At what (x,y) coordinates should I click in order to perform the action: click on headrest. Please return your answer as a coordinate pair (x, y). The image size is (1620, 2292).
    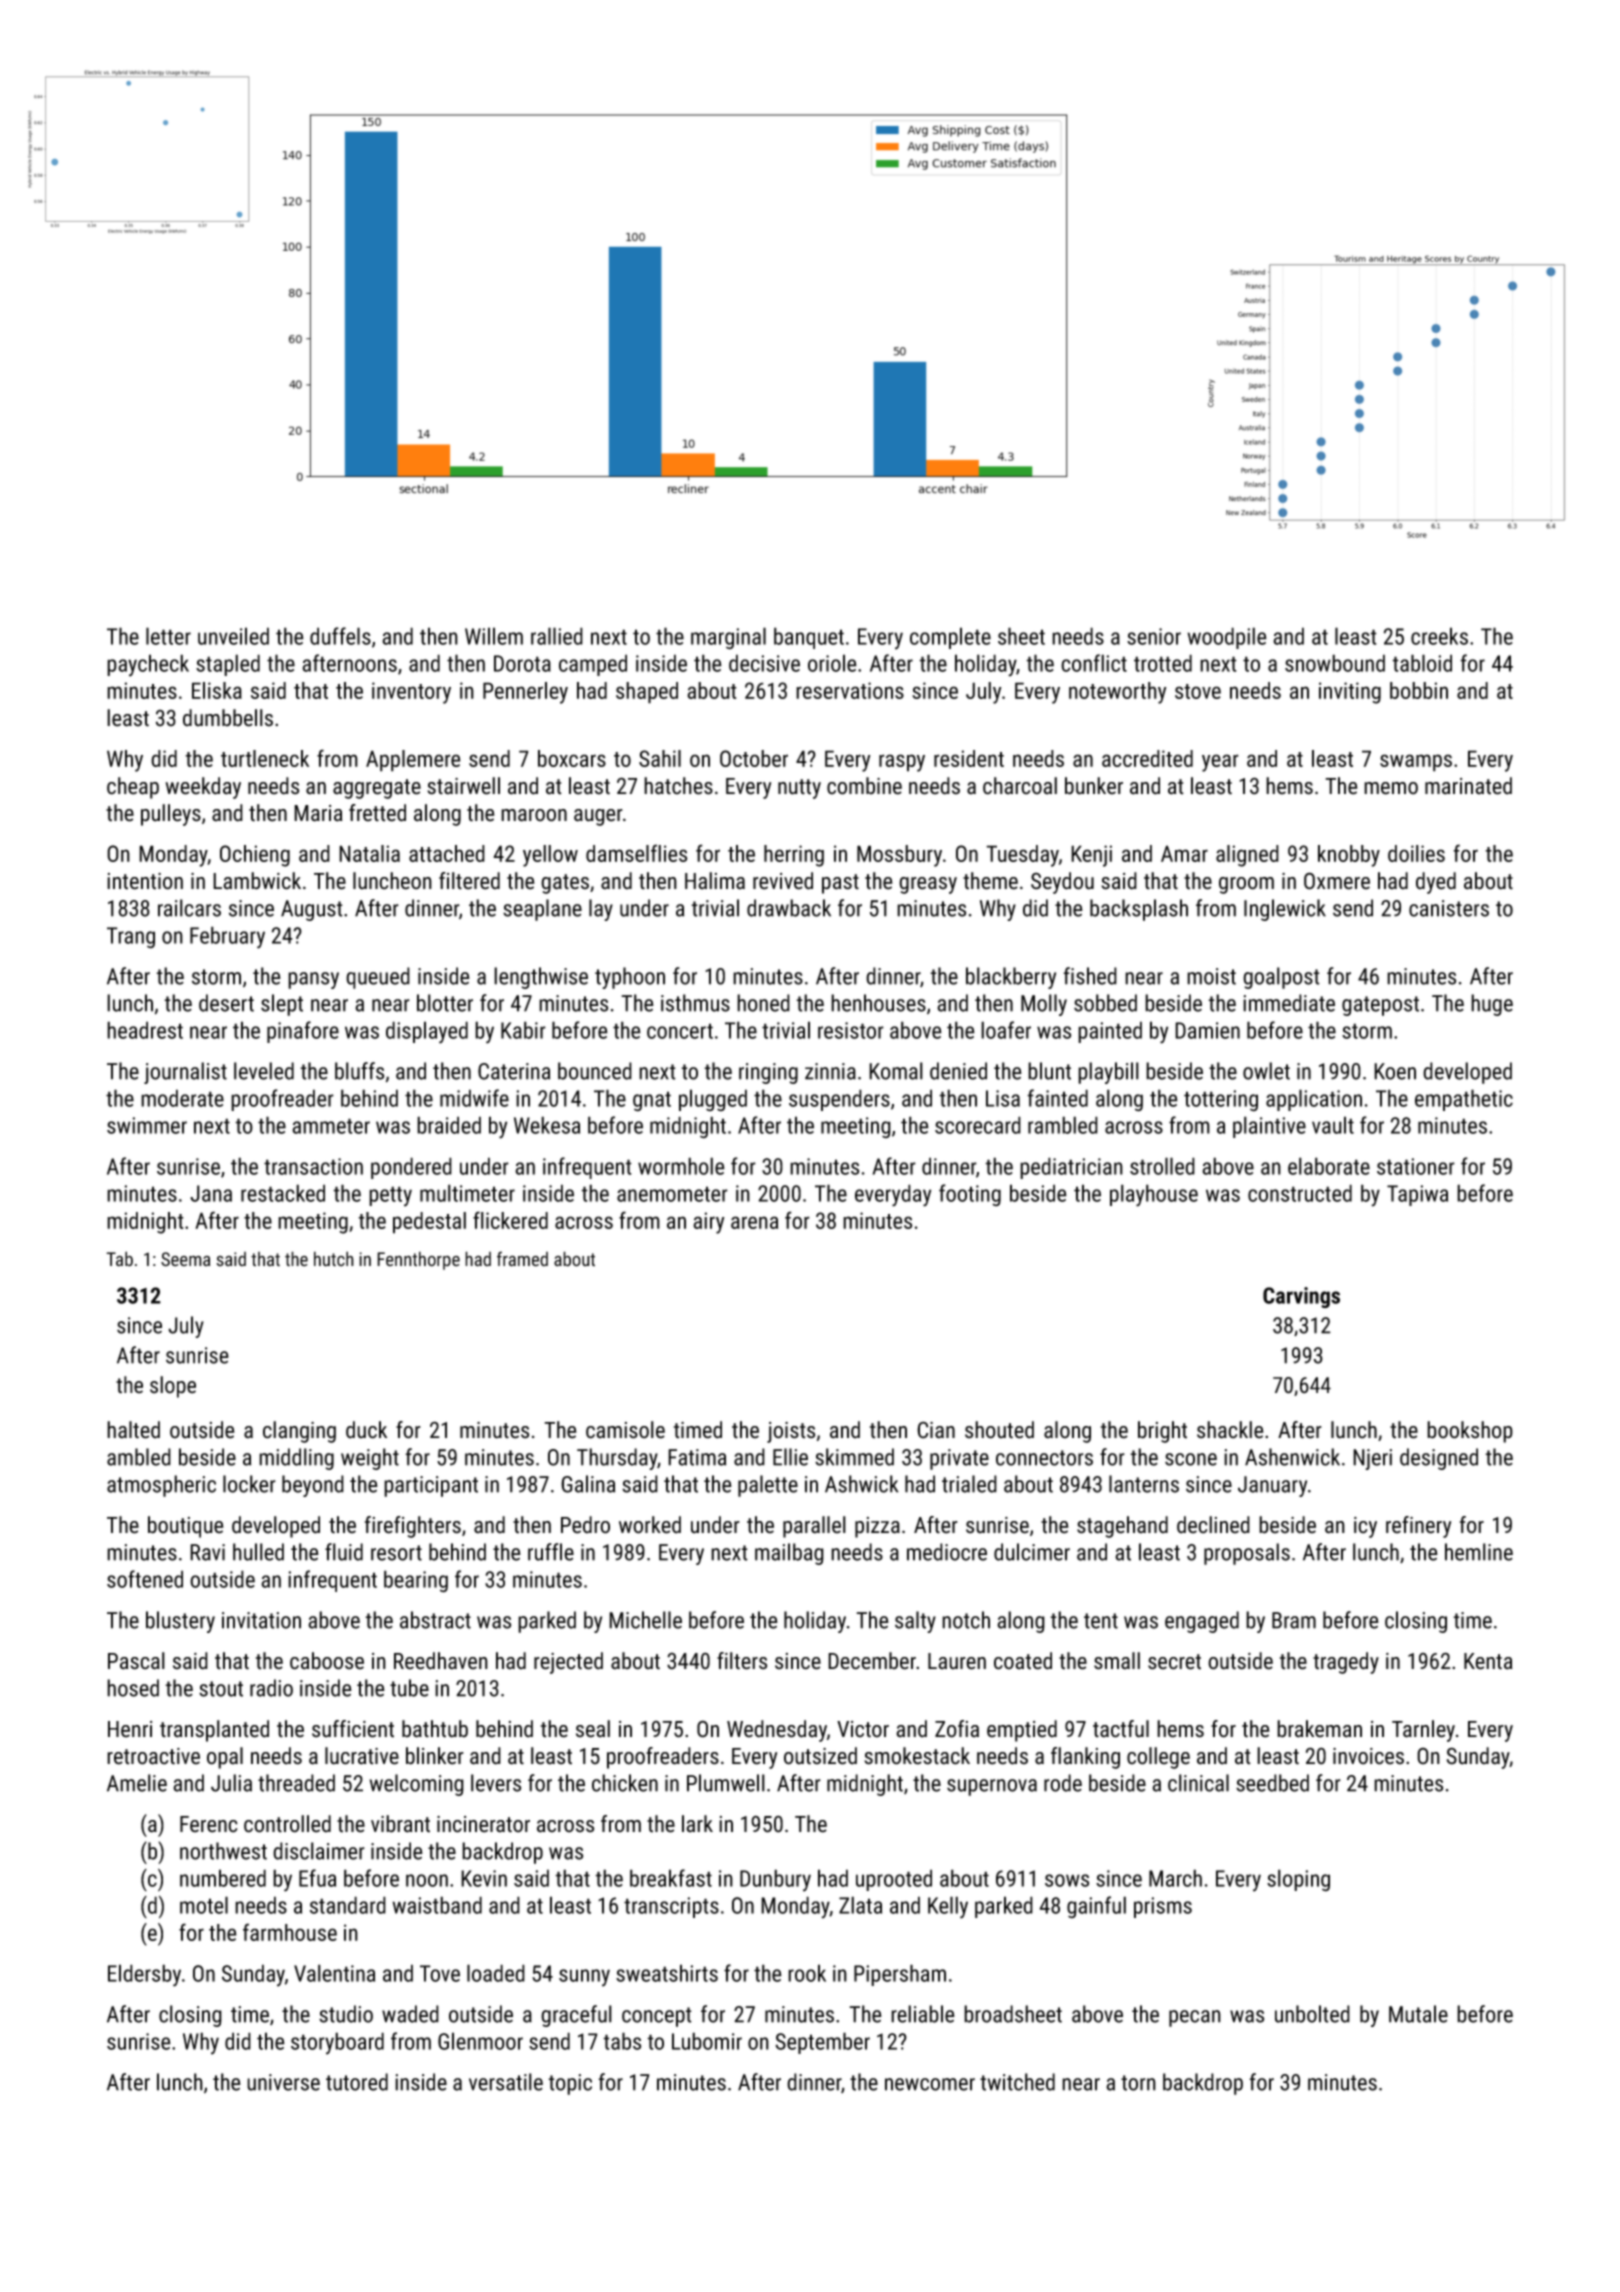
    Looking at the image, I should click on (145, 1030).
